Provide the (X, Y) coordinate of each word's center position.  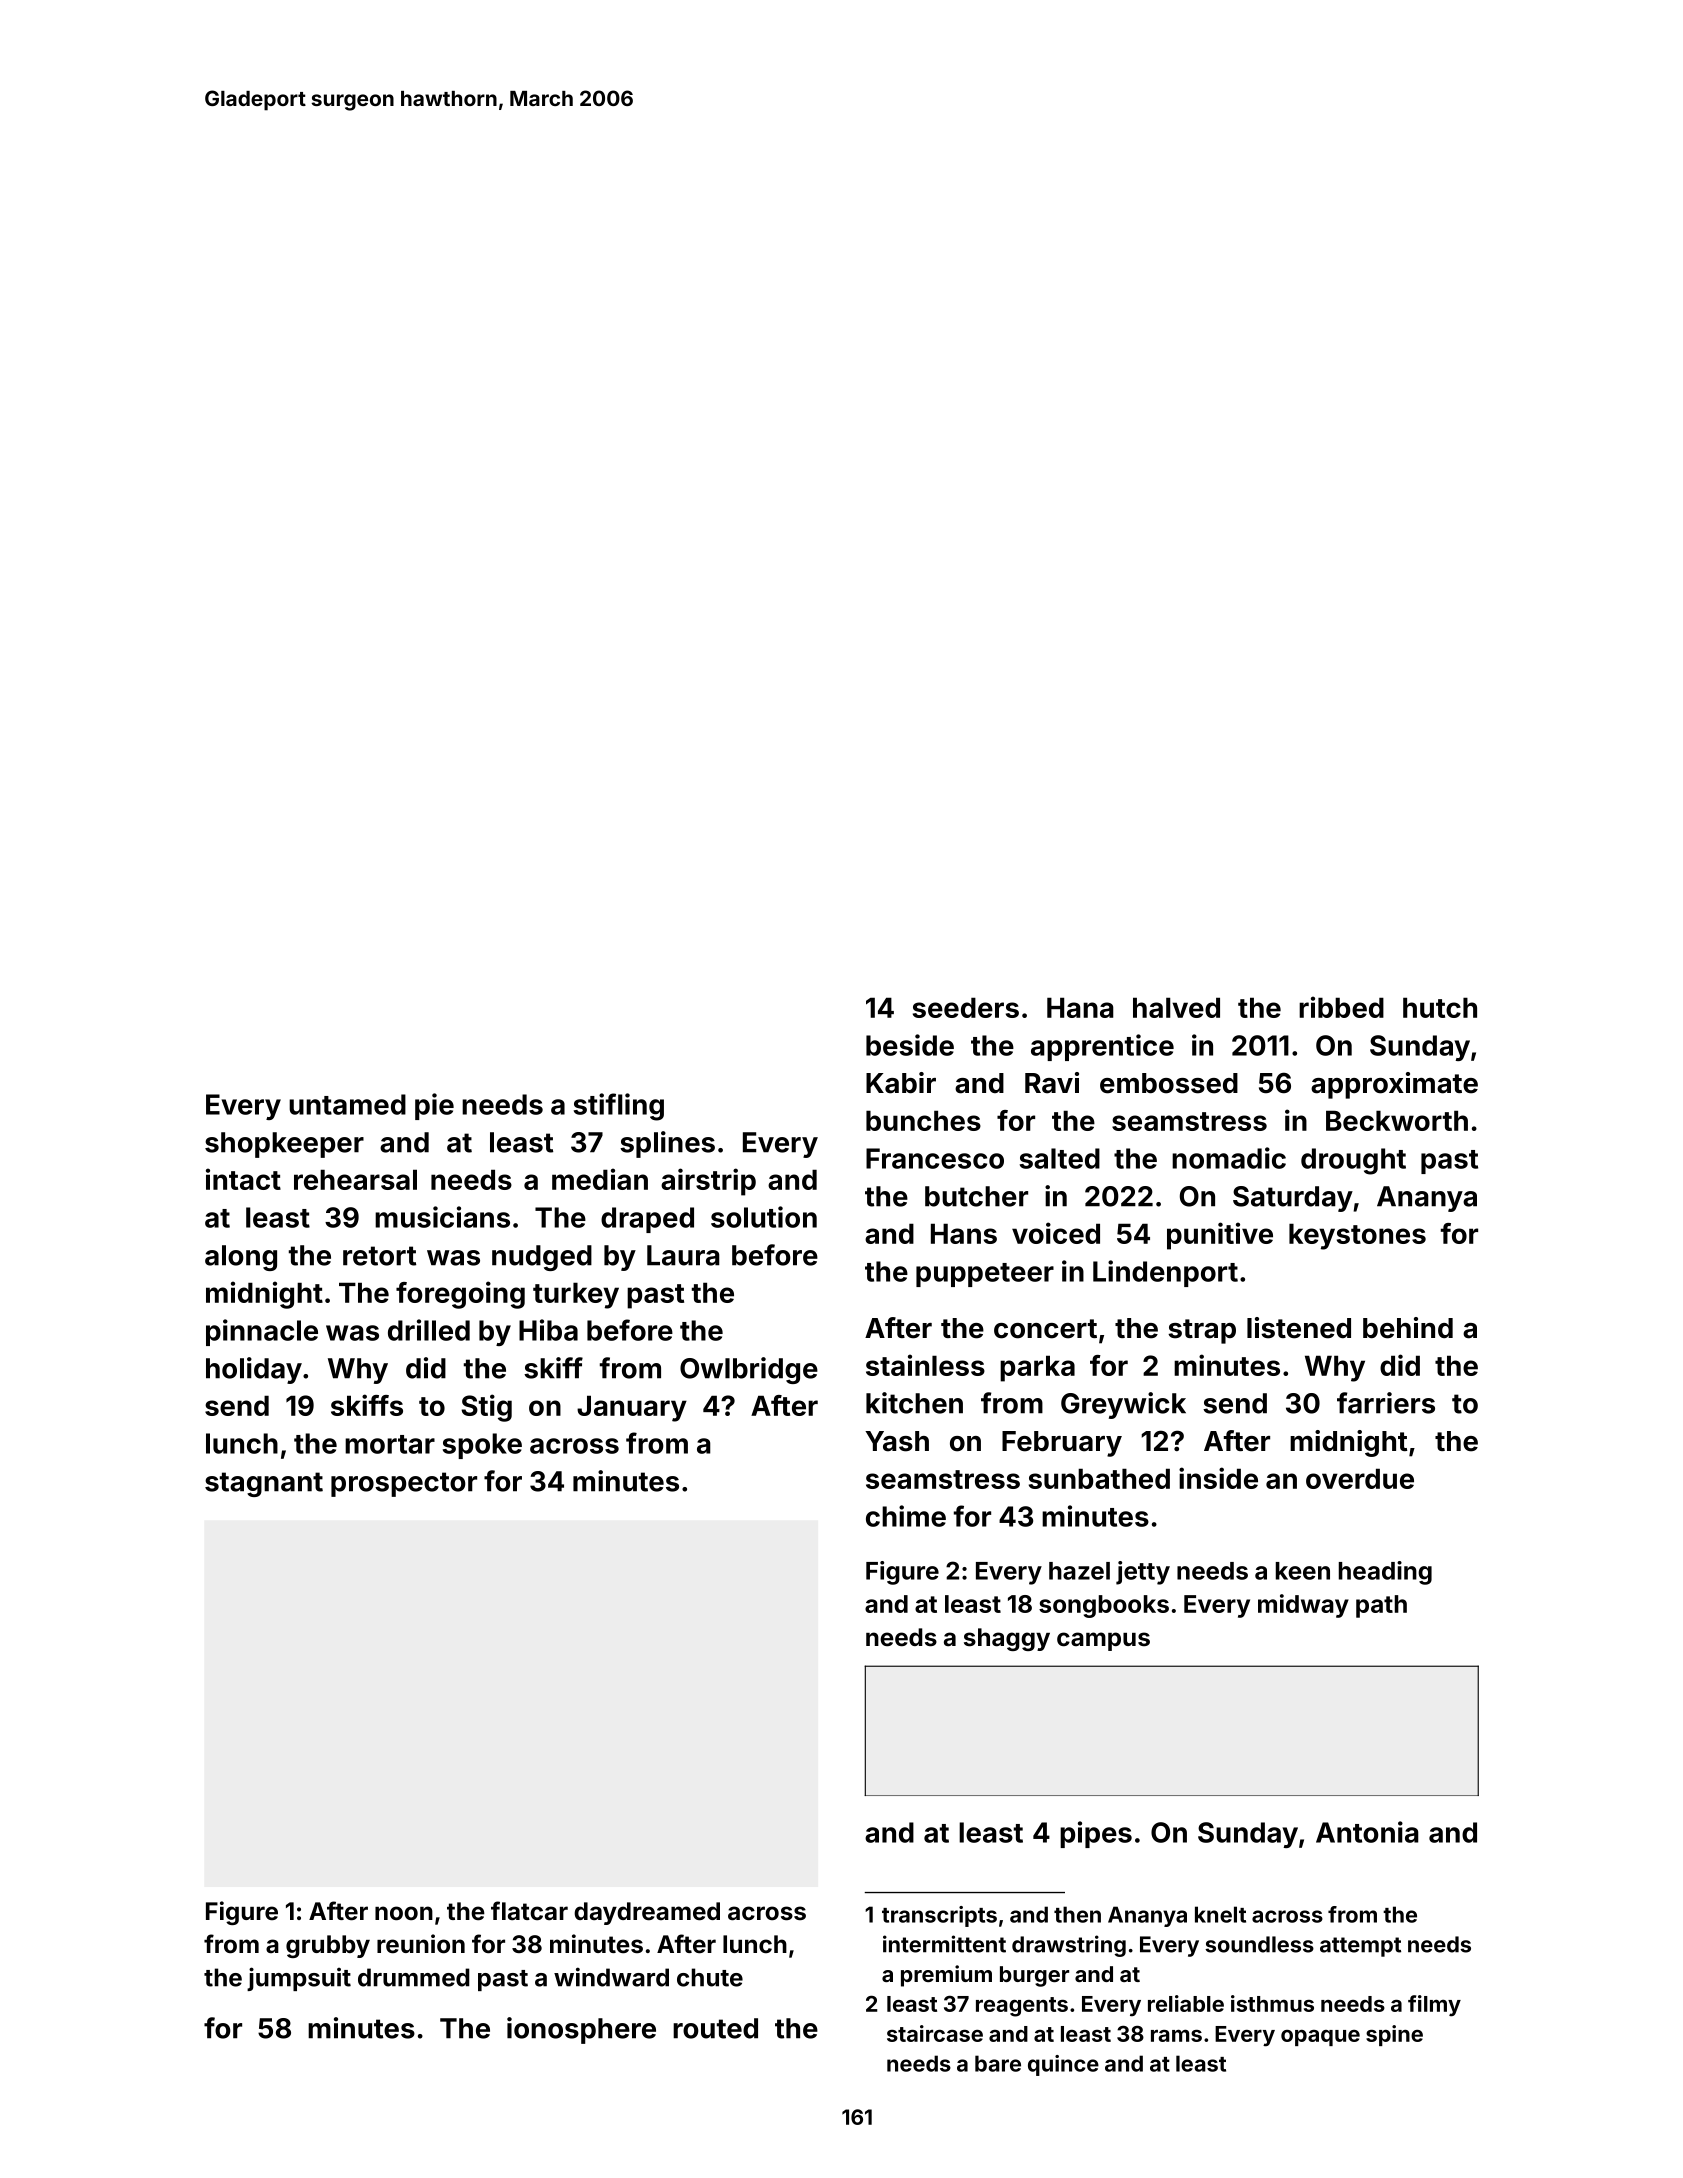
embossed (1169, 1083)
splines (667, 1144)
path (1381, 1606)
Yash (897, 1441)
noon (404, 1913)
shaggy (1007, 1639)
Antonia (1367, 1832)
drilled (429, 1330)
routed (715, 2028)
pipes (1096, 1834)
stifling (619, 1107)
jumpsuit (299, 1979)
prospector (404, 1484)
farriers (1386, 1403)
